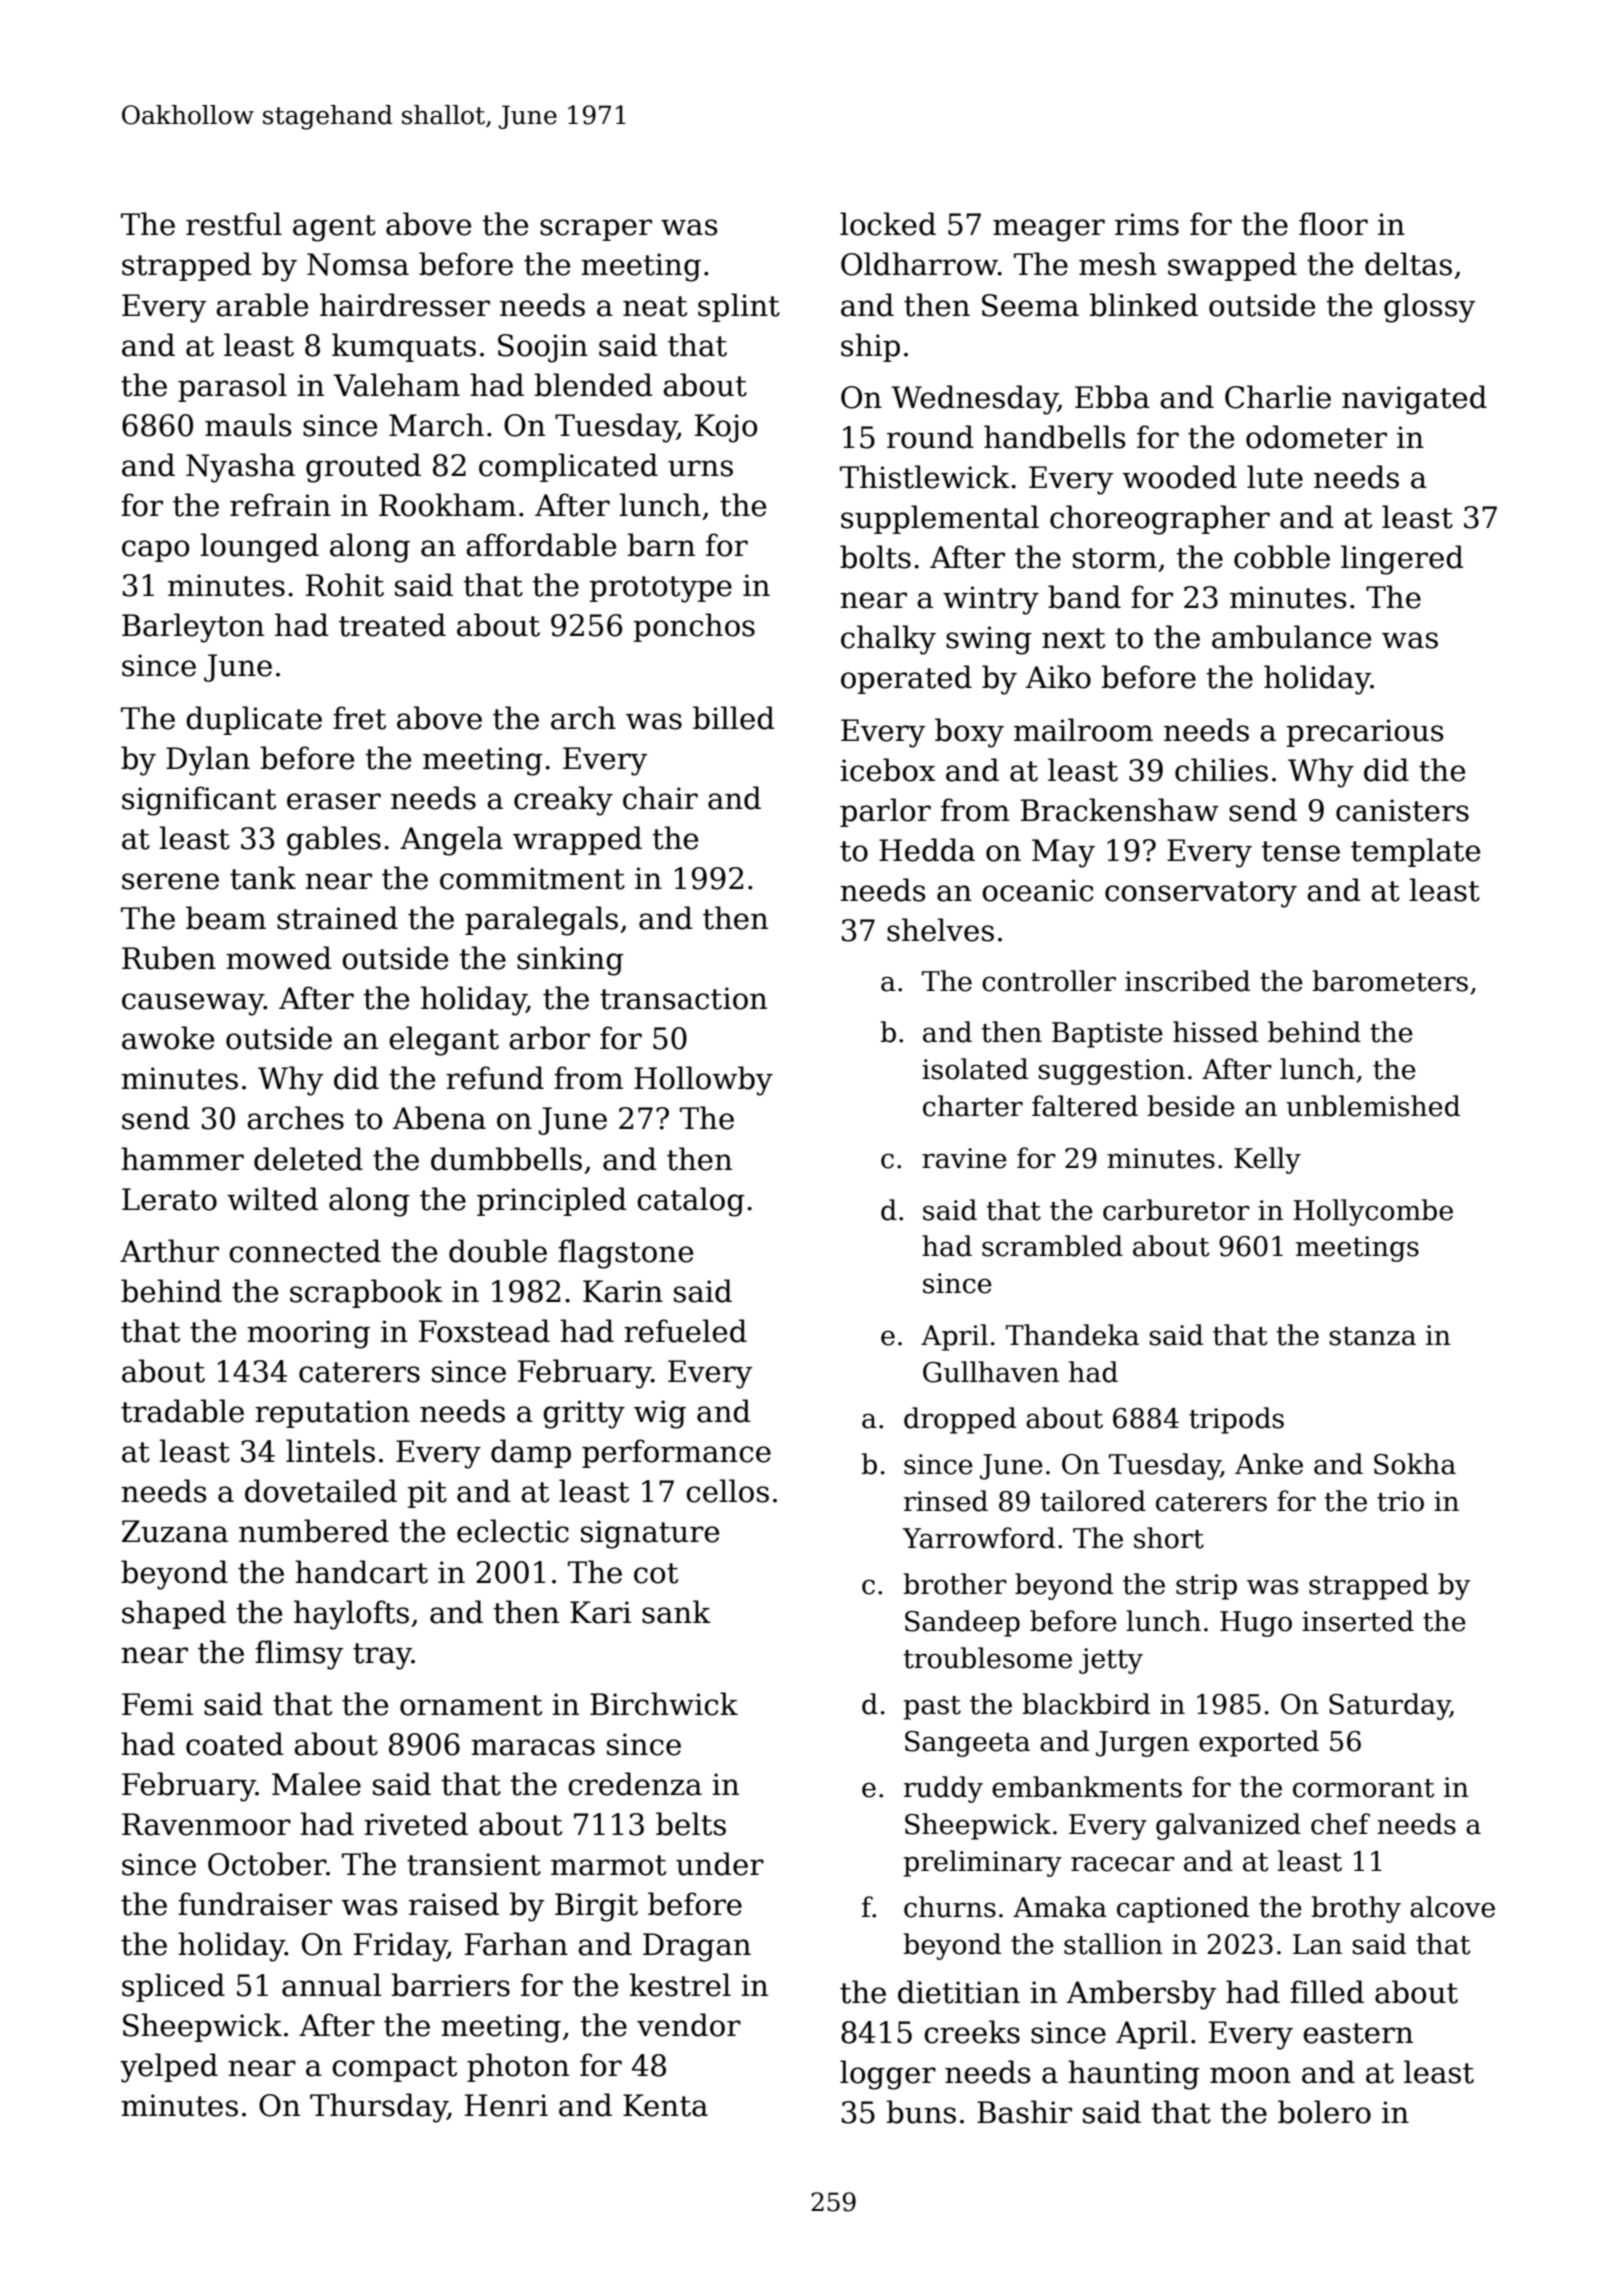  What do you see at coordinates (157, 1704) in the screenshot?
I see `Femi` at bounding box center [157, 1704].
